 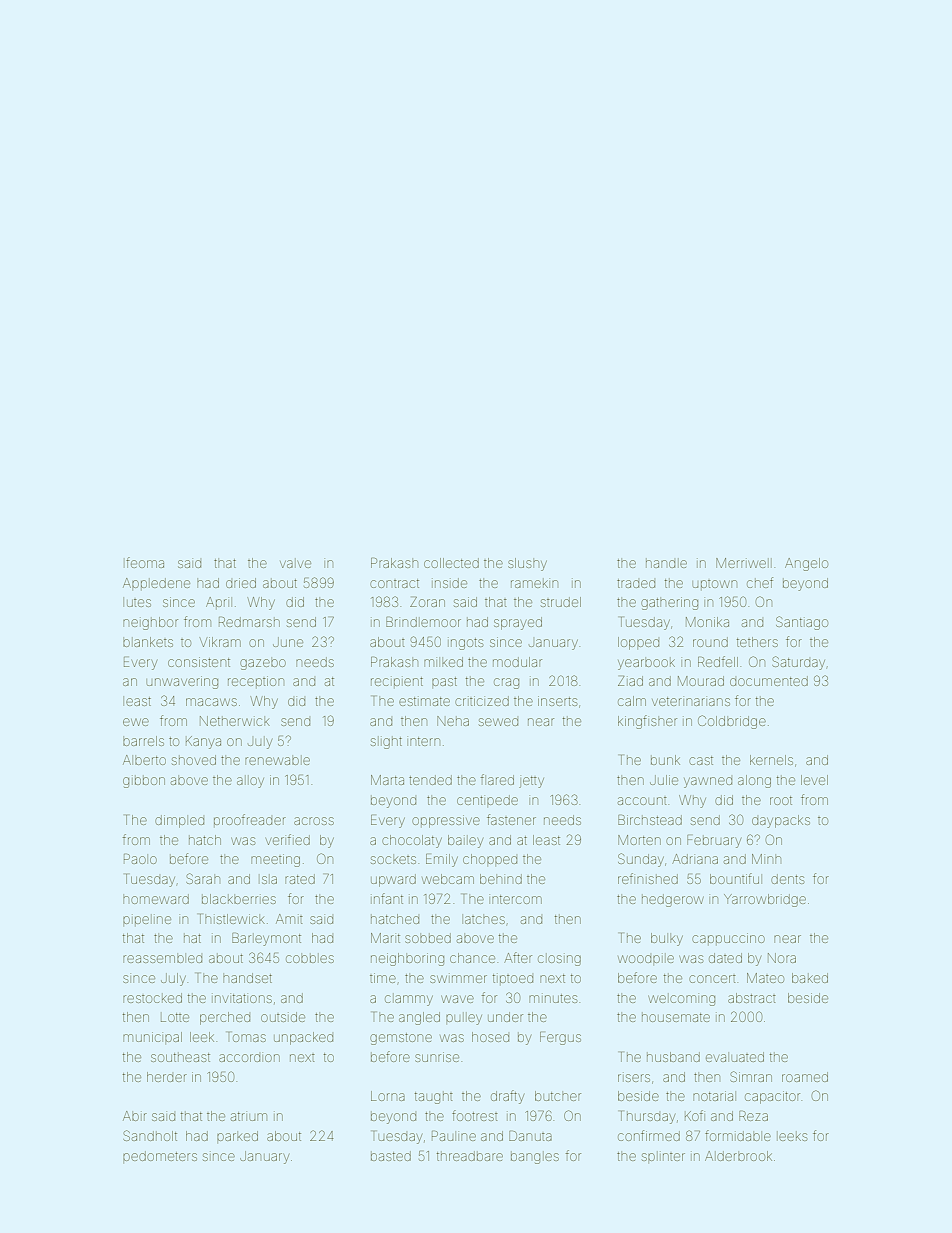 I want to click on criticized, so click(x=482, y=701).
